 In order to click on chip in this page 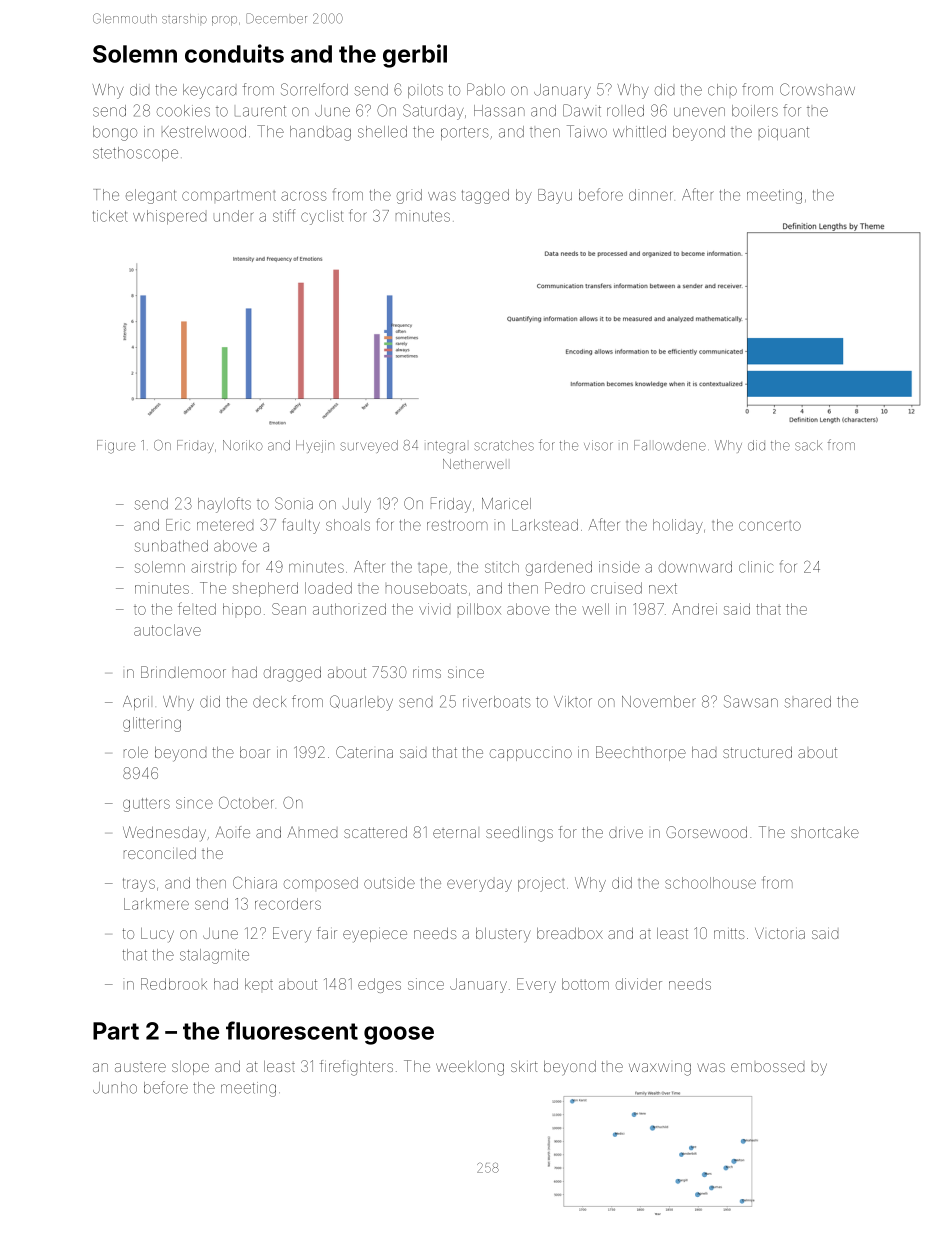, I will do `click(722, 90)`.
